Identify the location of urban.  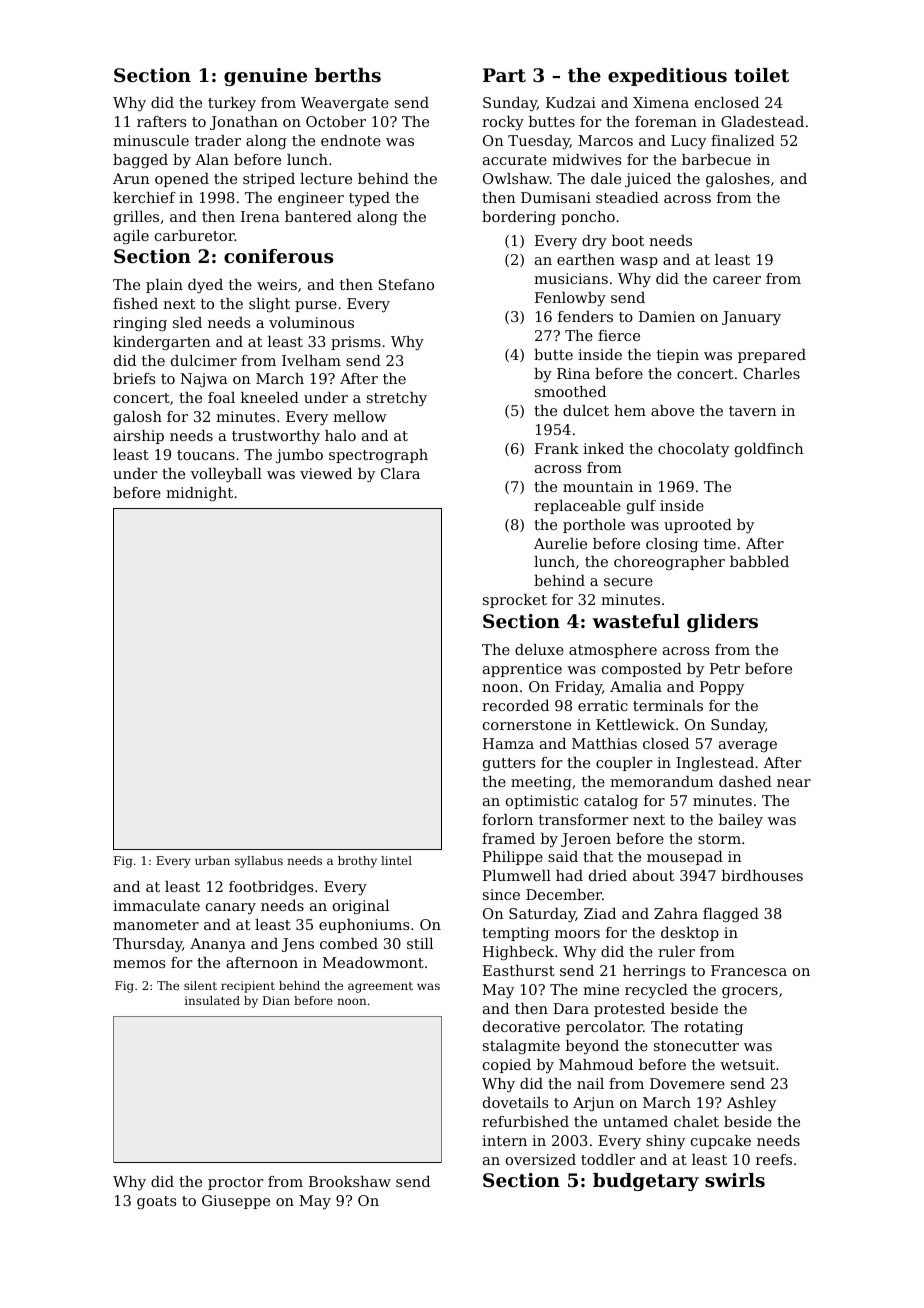
(212, 860).
